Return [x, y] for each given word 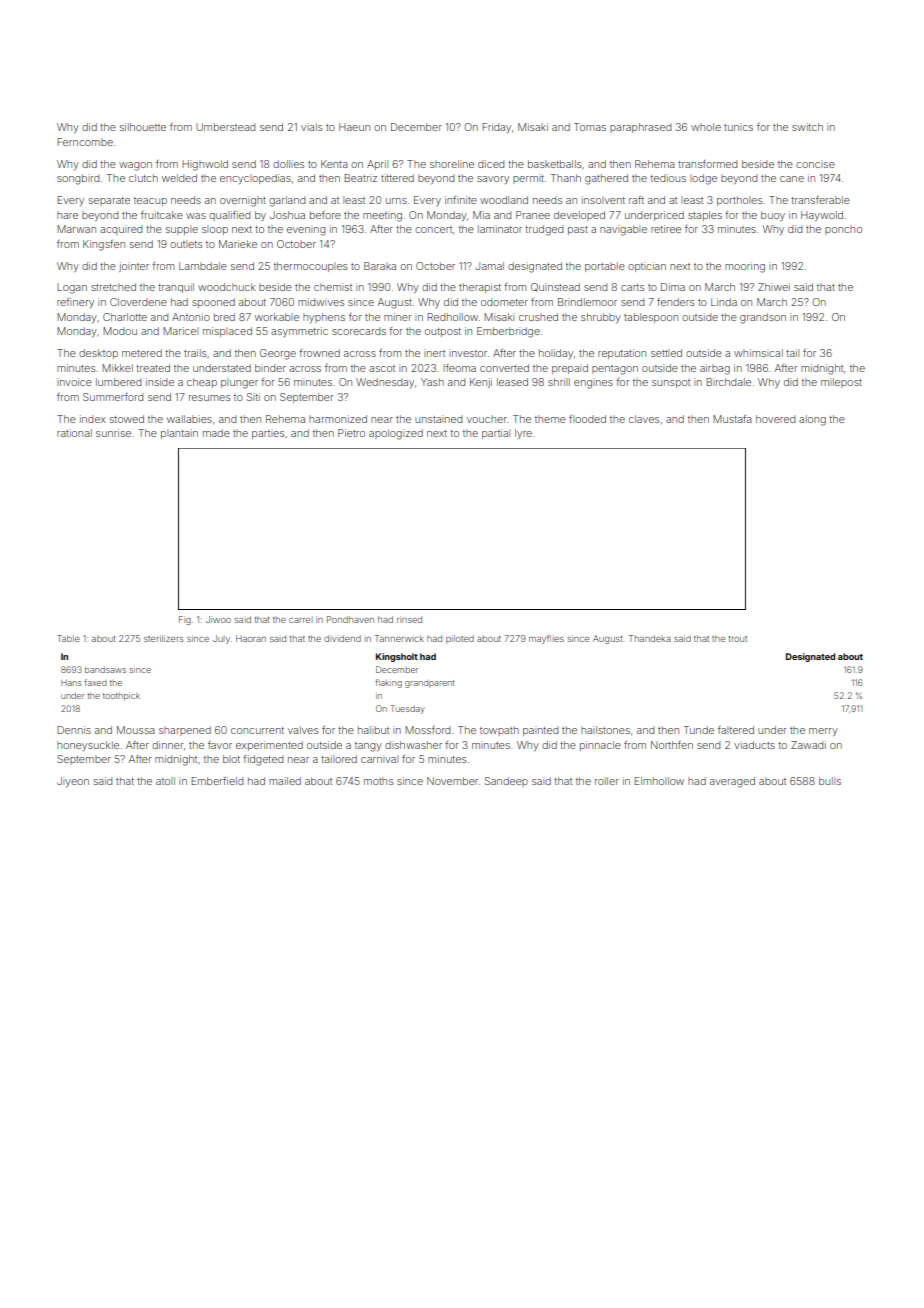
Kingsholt [397, 657]
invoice [74, 382]
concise [815, 164]
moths [378, 781]
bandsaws [105, 670]
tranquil [176, 288]
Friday [496, 128]
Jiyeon [73, 782]
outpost [443, 332]
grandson [763, 318]
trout [738, 639]
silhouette [143, 127]
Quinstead [555, 287]
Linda [724, 302]
